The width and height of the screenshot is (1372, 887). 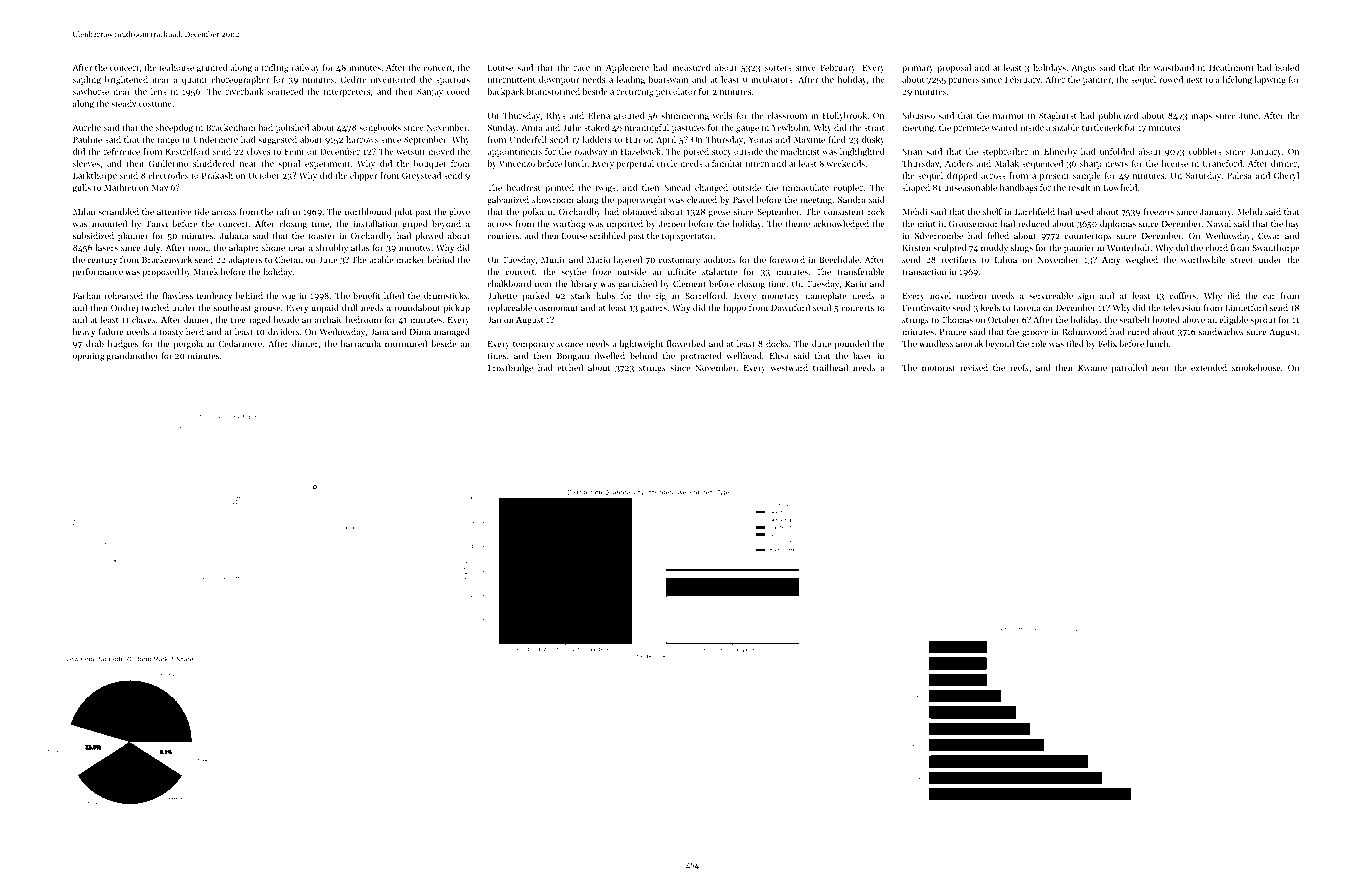 I want to click on protracted, so click(x=700, y=356).
